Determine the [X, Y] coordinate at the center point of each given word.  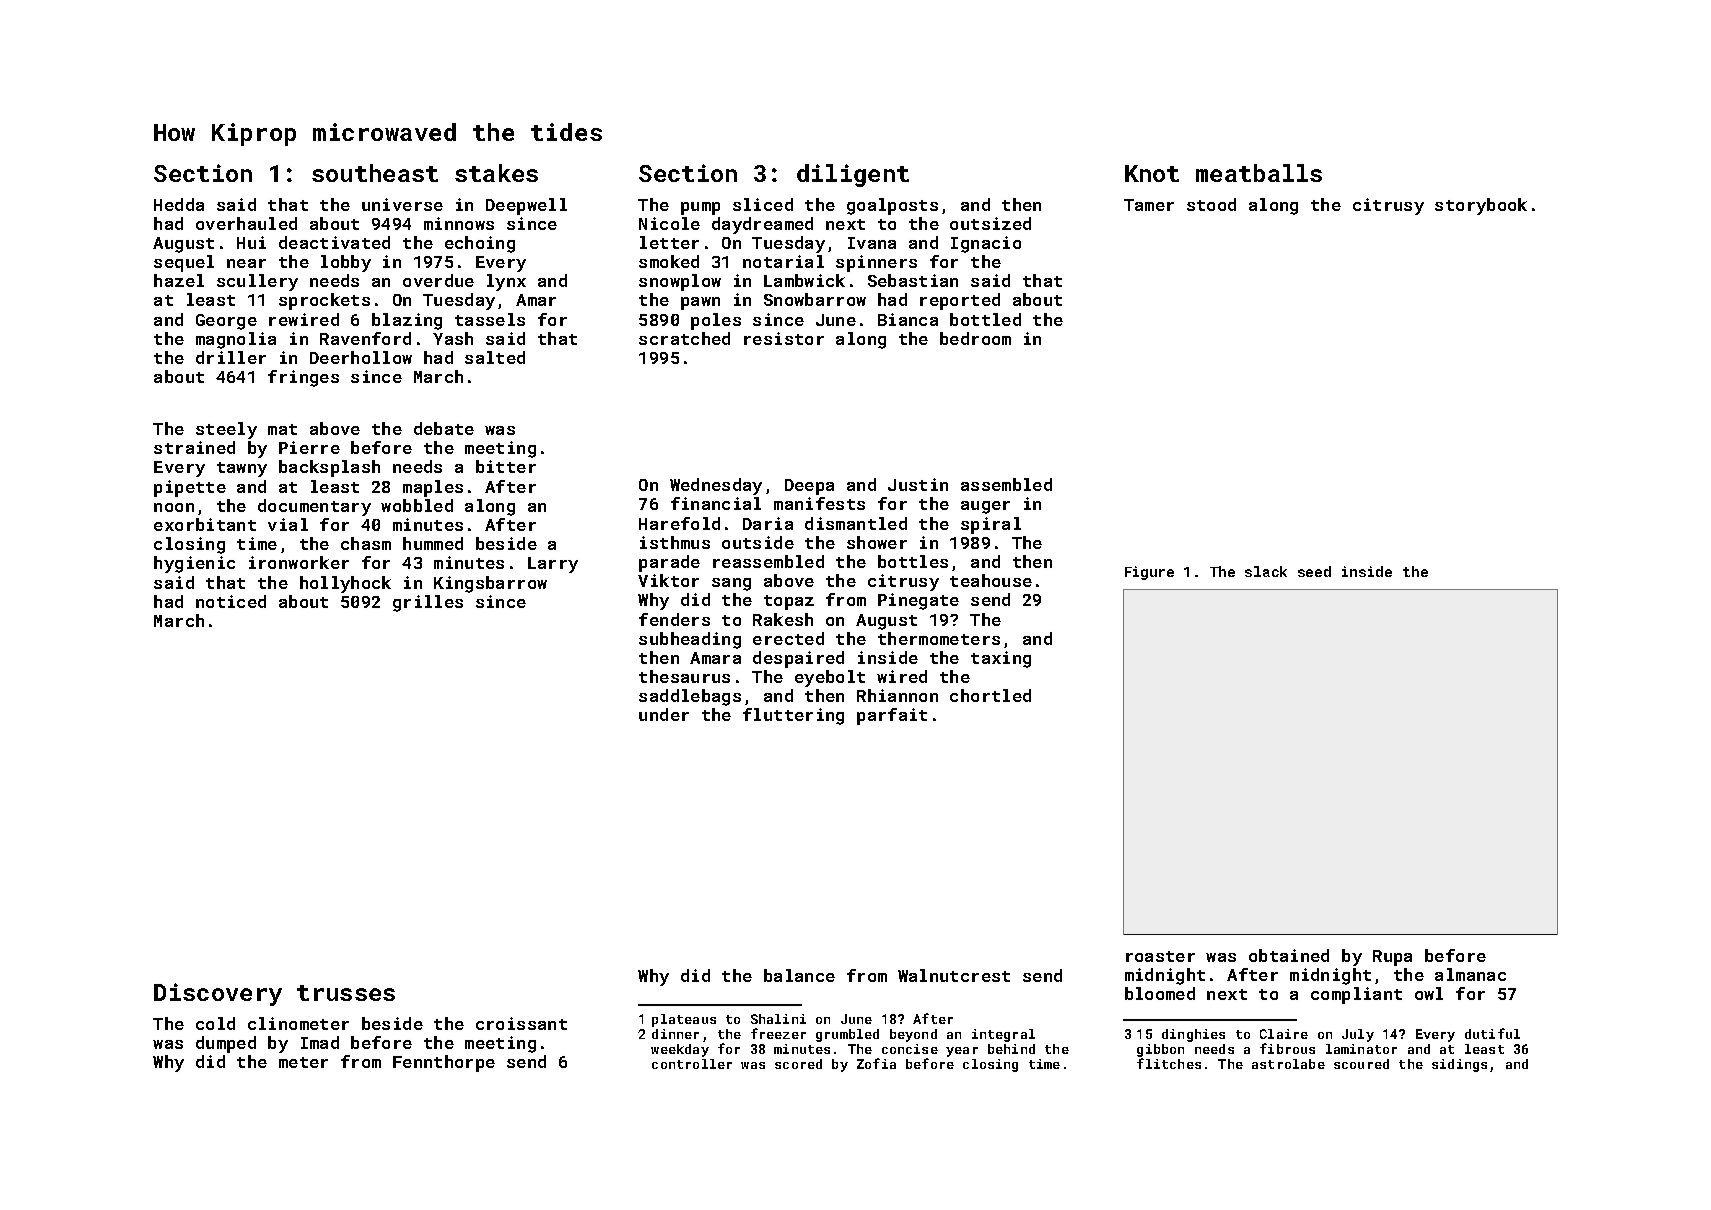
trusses [346, 993]
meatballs [1259, 173]
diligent [853, 175]
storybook [1481, 206]
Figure [1149, 573]
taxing [1001, 659]
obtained [1289, 955]
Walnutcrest [954, 975]
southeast [375, 173]
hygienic [194, 564]
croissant [521, 1023]
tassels [490, 319]
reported [960, 301]
